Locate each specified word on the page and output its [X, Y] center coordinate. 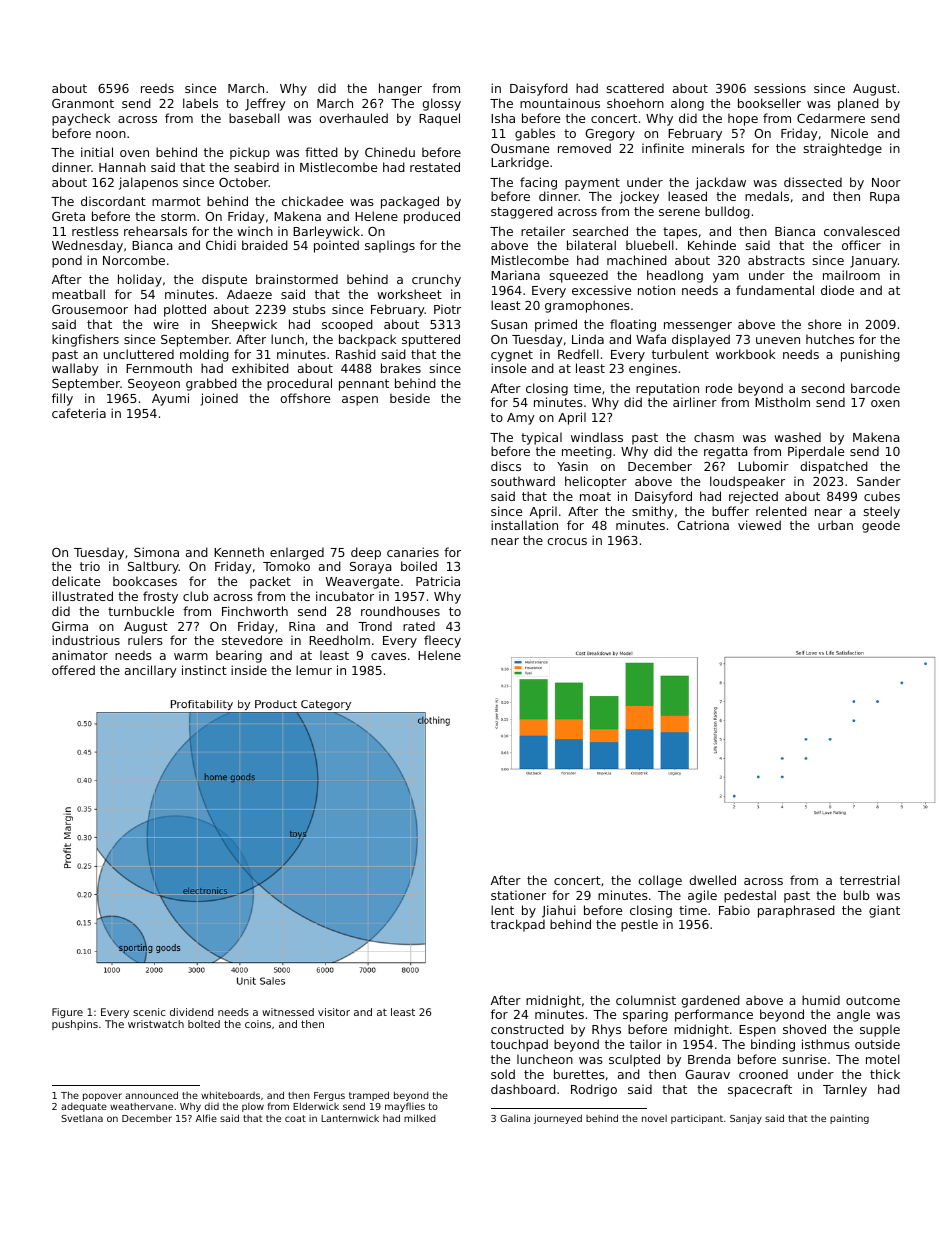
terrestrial [870, 880]
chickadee [312, 201]
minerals [718, 148]
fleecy [442, 641]
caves [388, 656]
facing [538, 183]
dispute [224, 280]
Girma [70, 626]
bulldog [727, 212]
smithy [653, 512]
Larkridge [520, 163]
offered [73, 670]
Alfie [206, 1118]
